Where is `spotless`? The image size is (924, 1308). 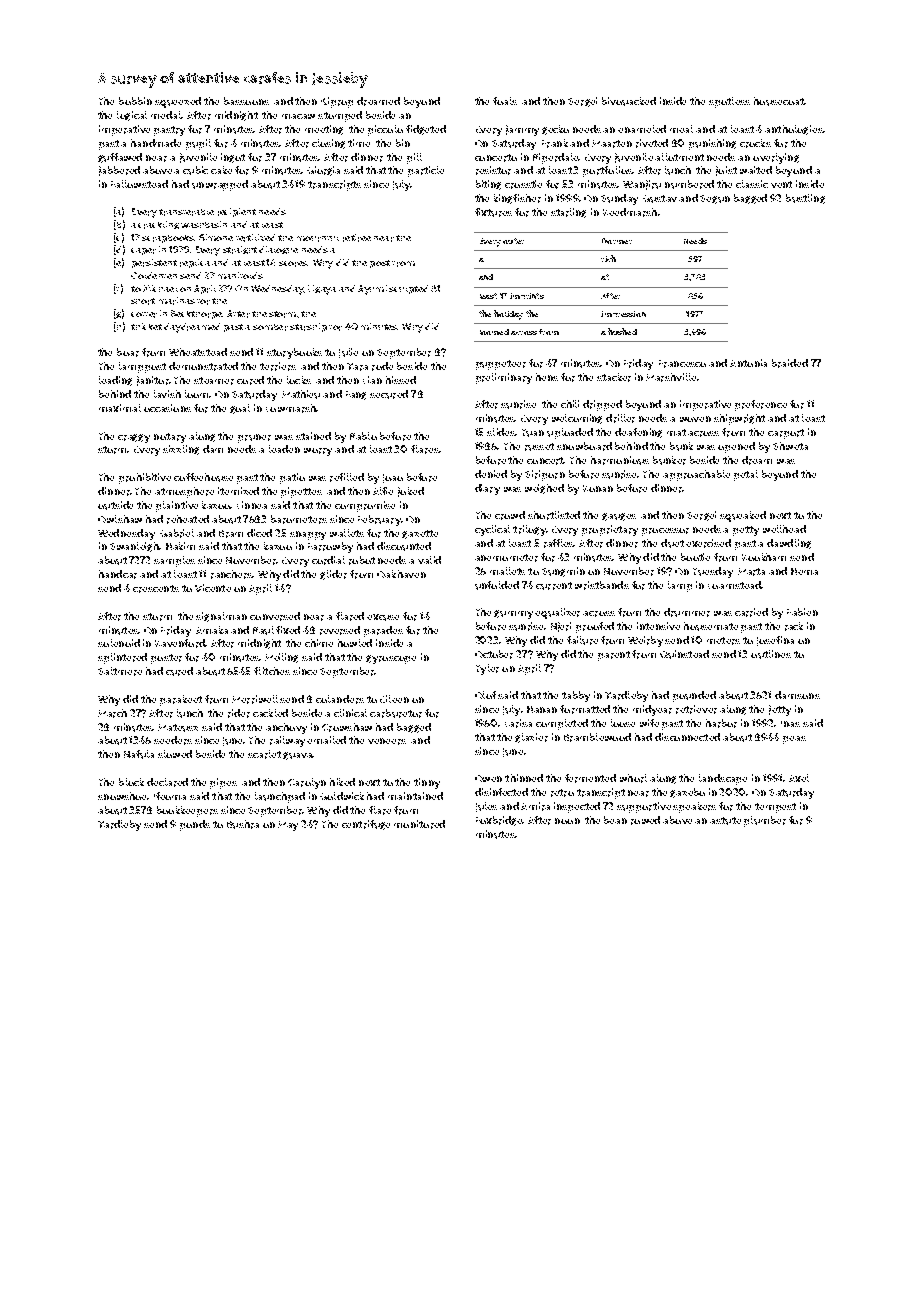 spotless is located at coordinates (729, 102).
